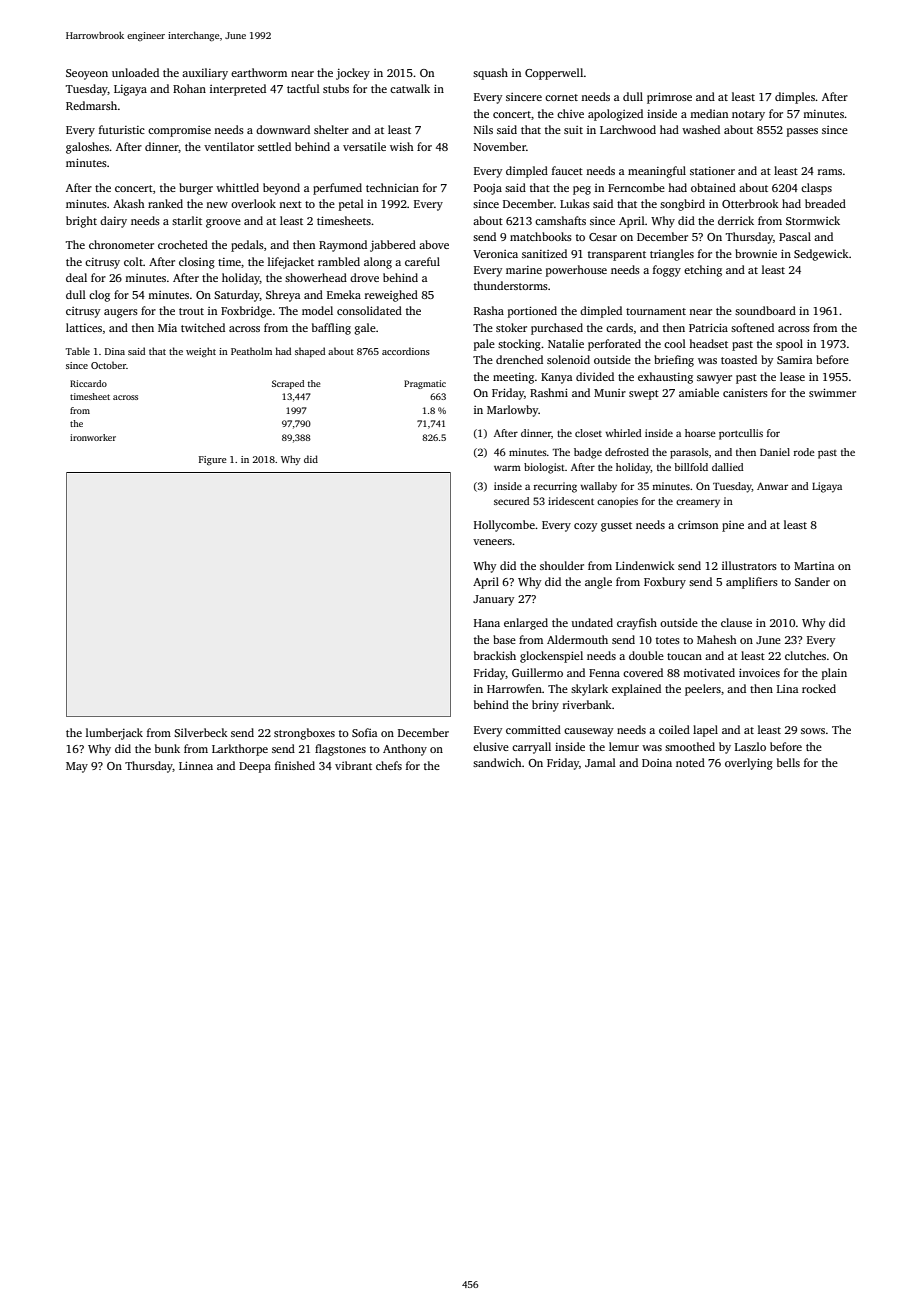 The height and width of the document is (1308, 924). I want to click on jockey, so click(353, 74).
